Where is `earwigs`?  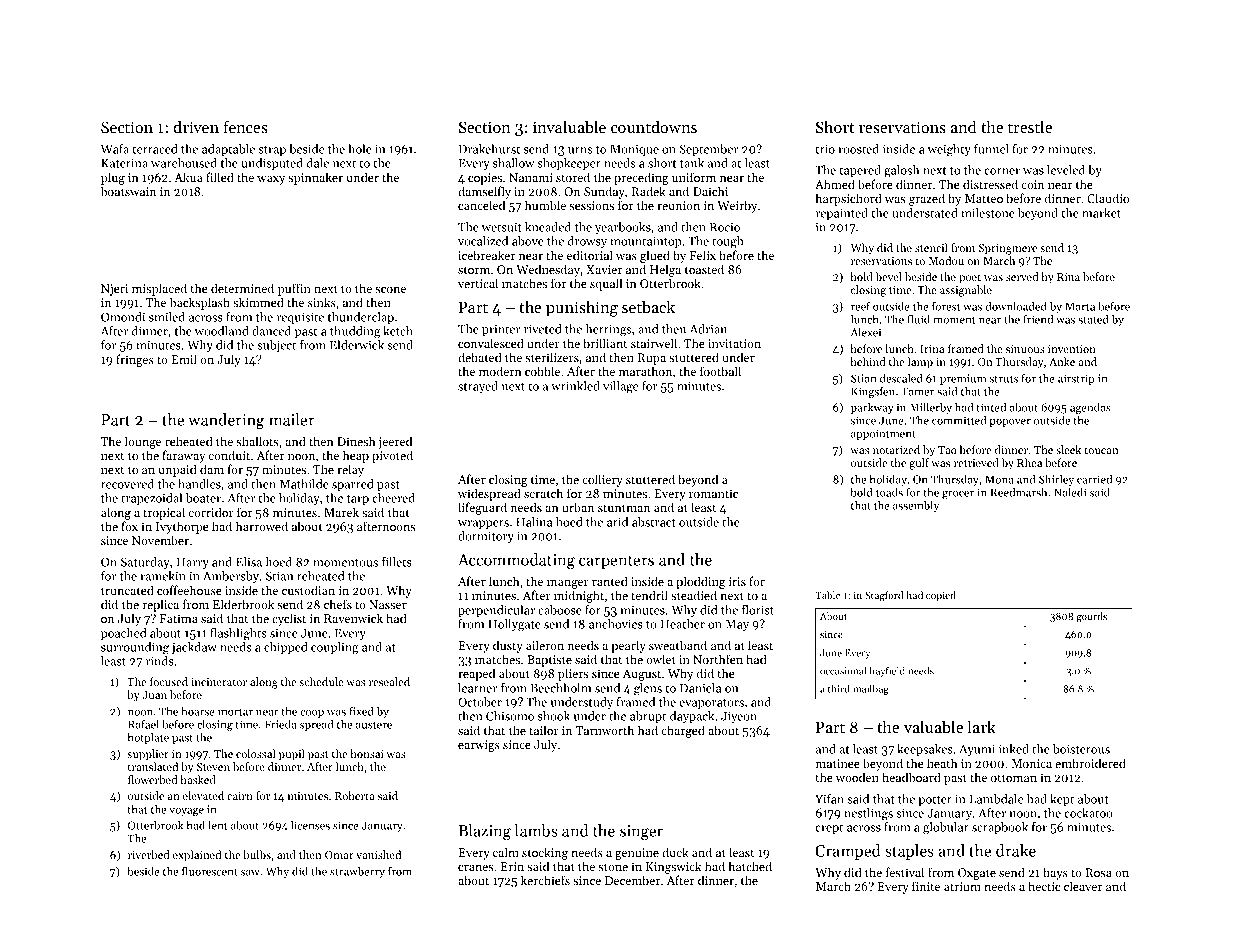 earwigs is located at coordinates (479, 746).
